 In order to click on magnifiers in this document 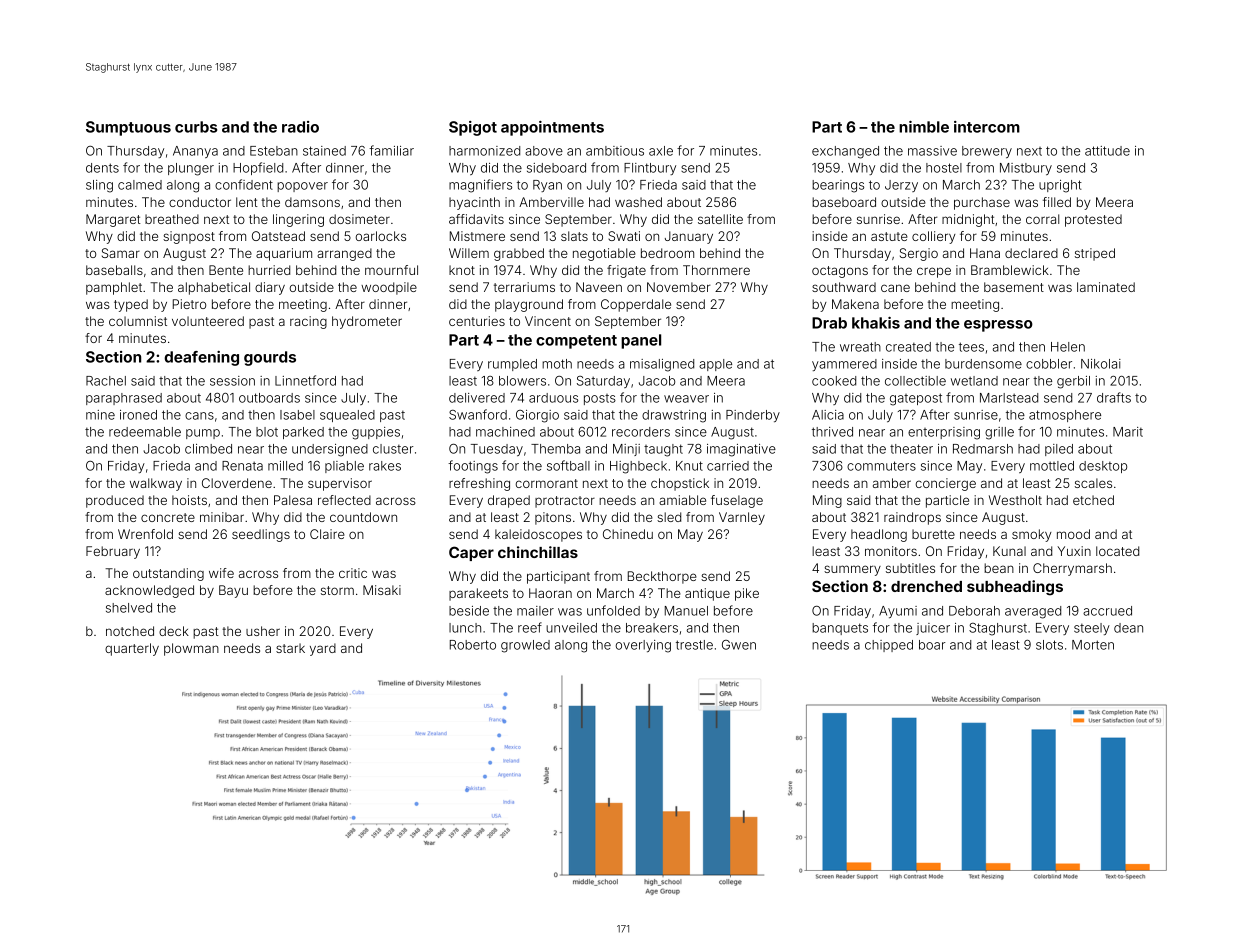, I will do `click(480, 186)`.
